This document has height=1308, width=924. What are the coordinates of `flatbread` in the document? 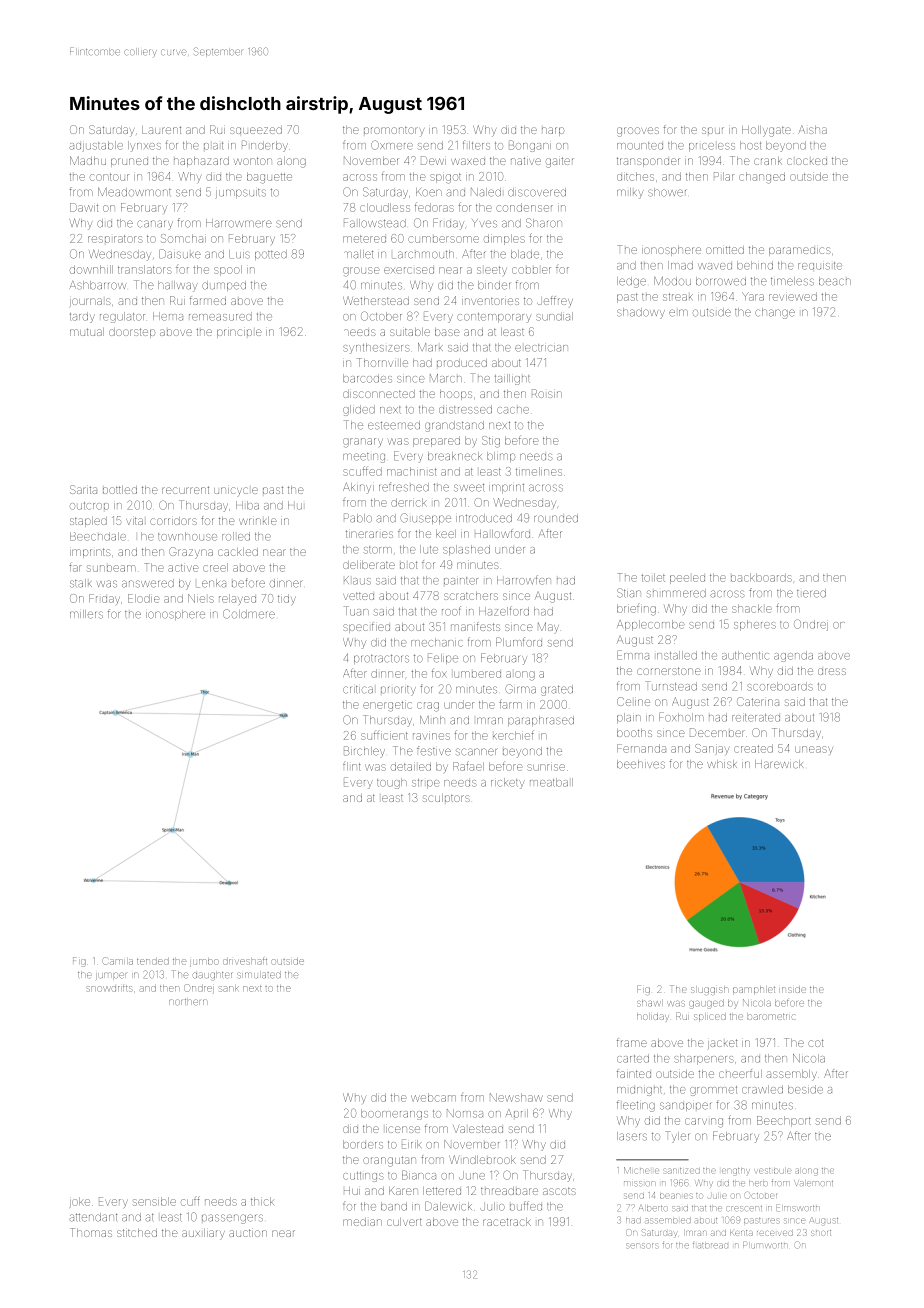 It's located at (710, 1246).
